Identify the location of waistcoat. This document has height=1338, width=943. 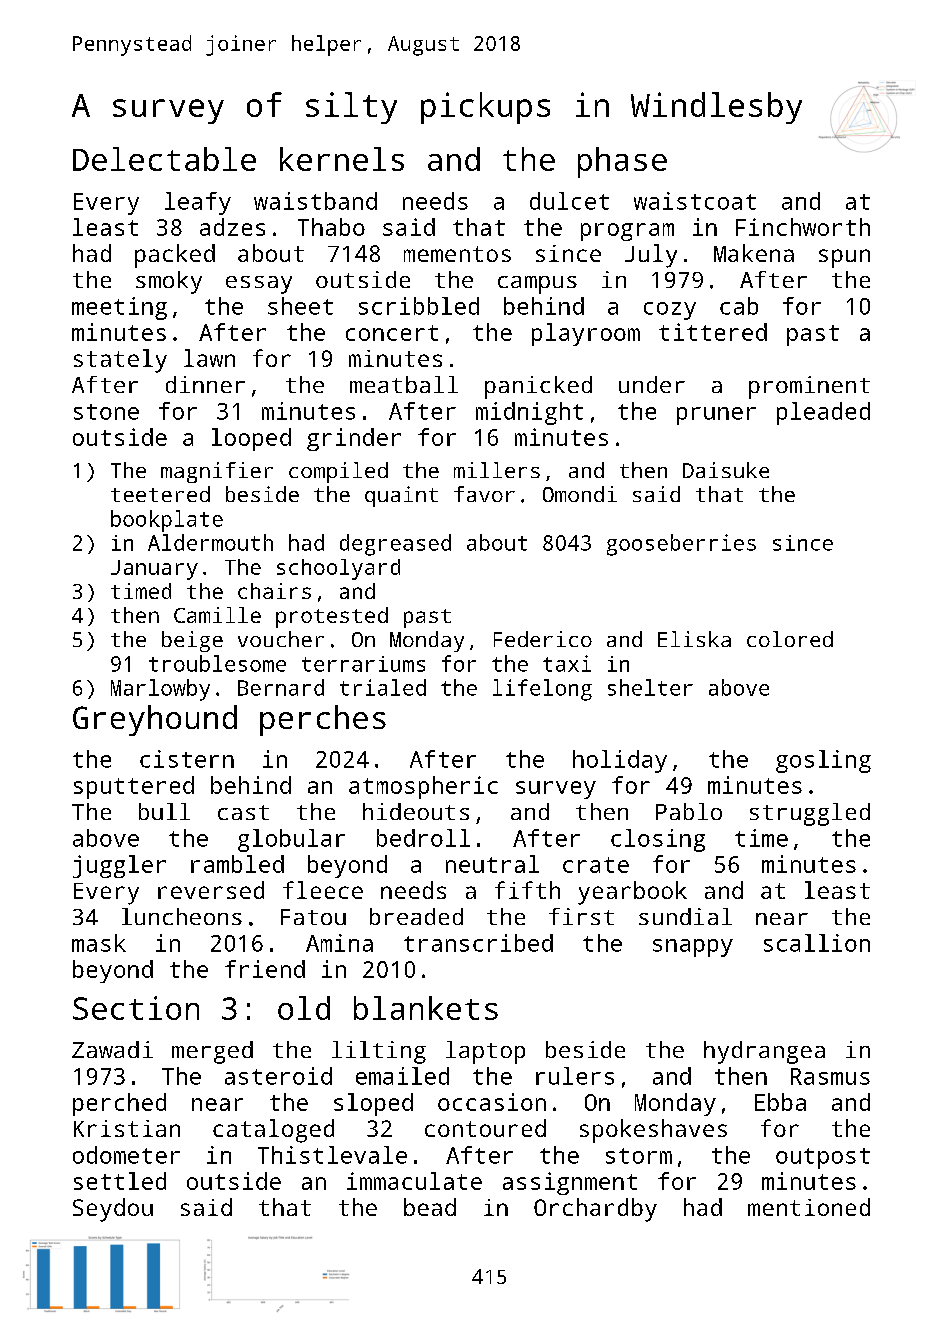
(695, 201).
